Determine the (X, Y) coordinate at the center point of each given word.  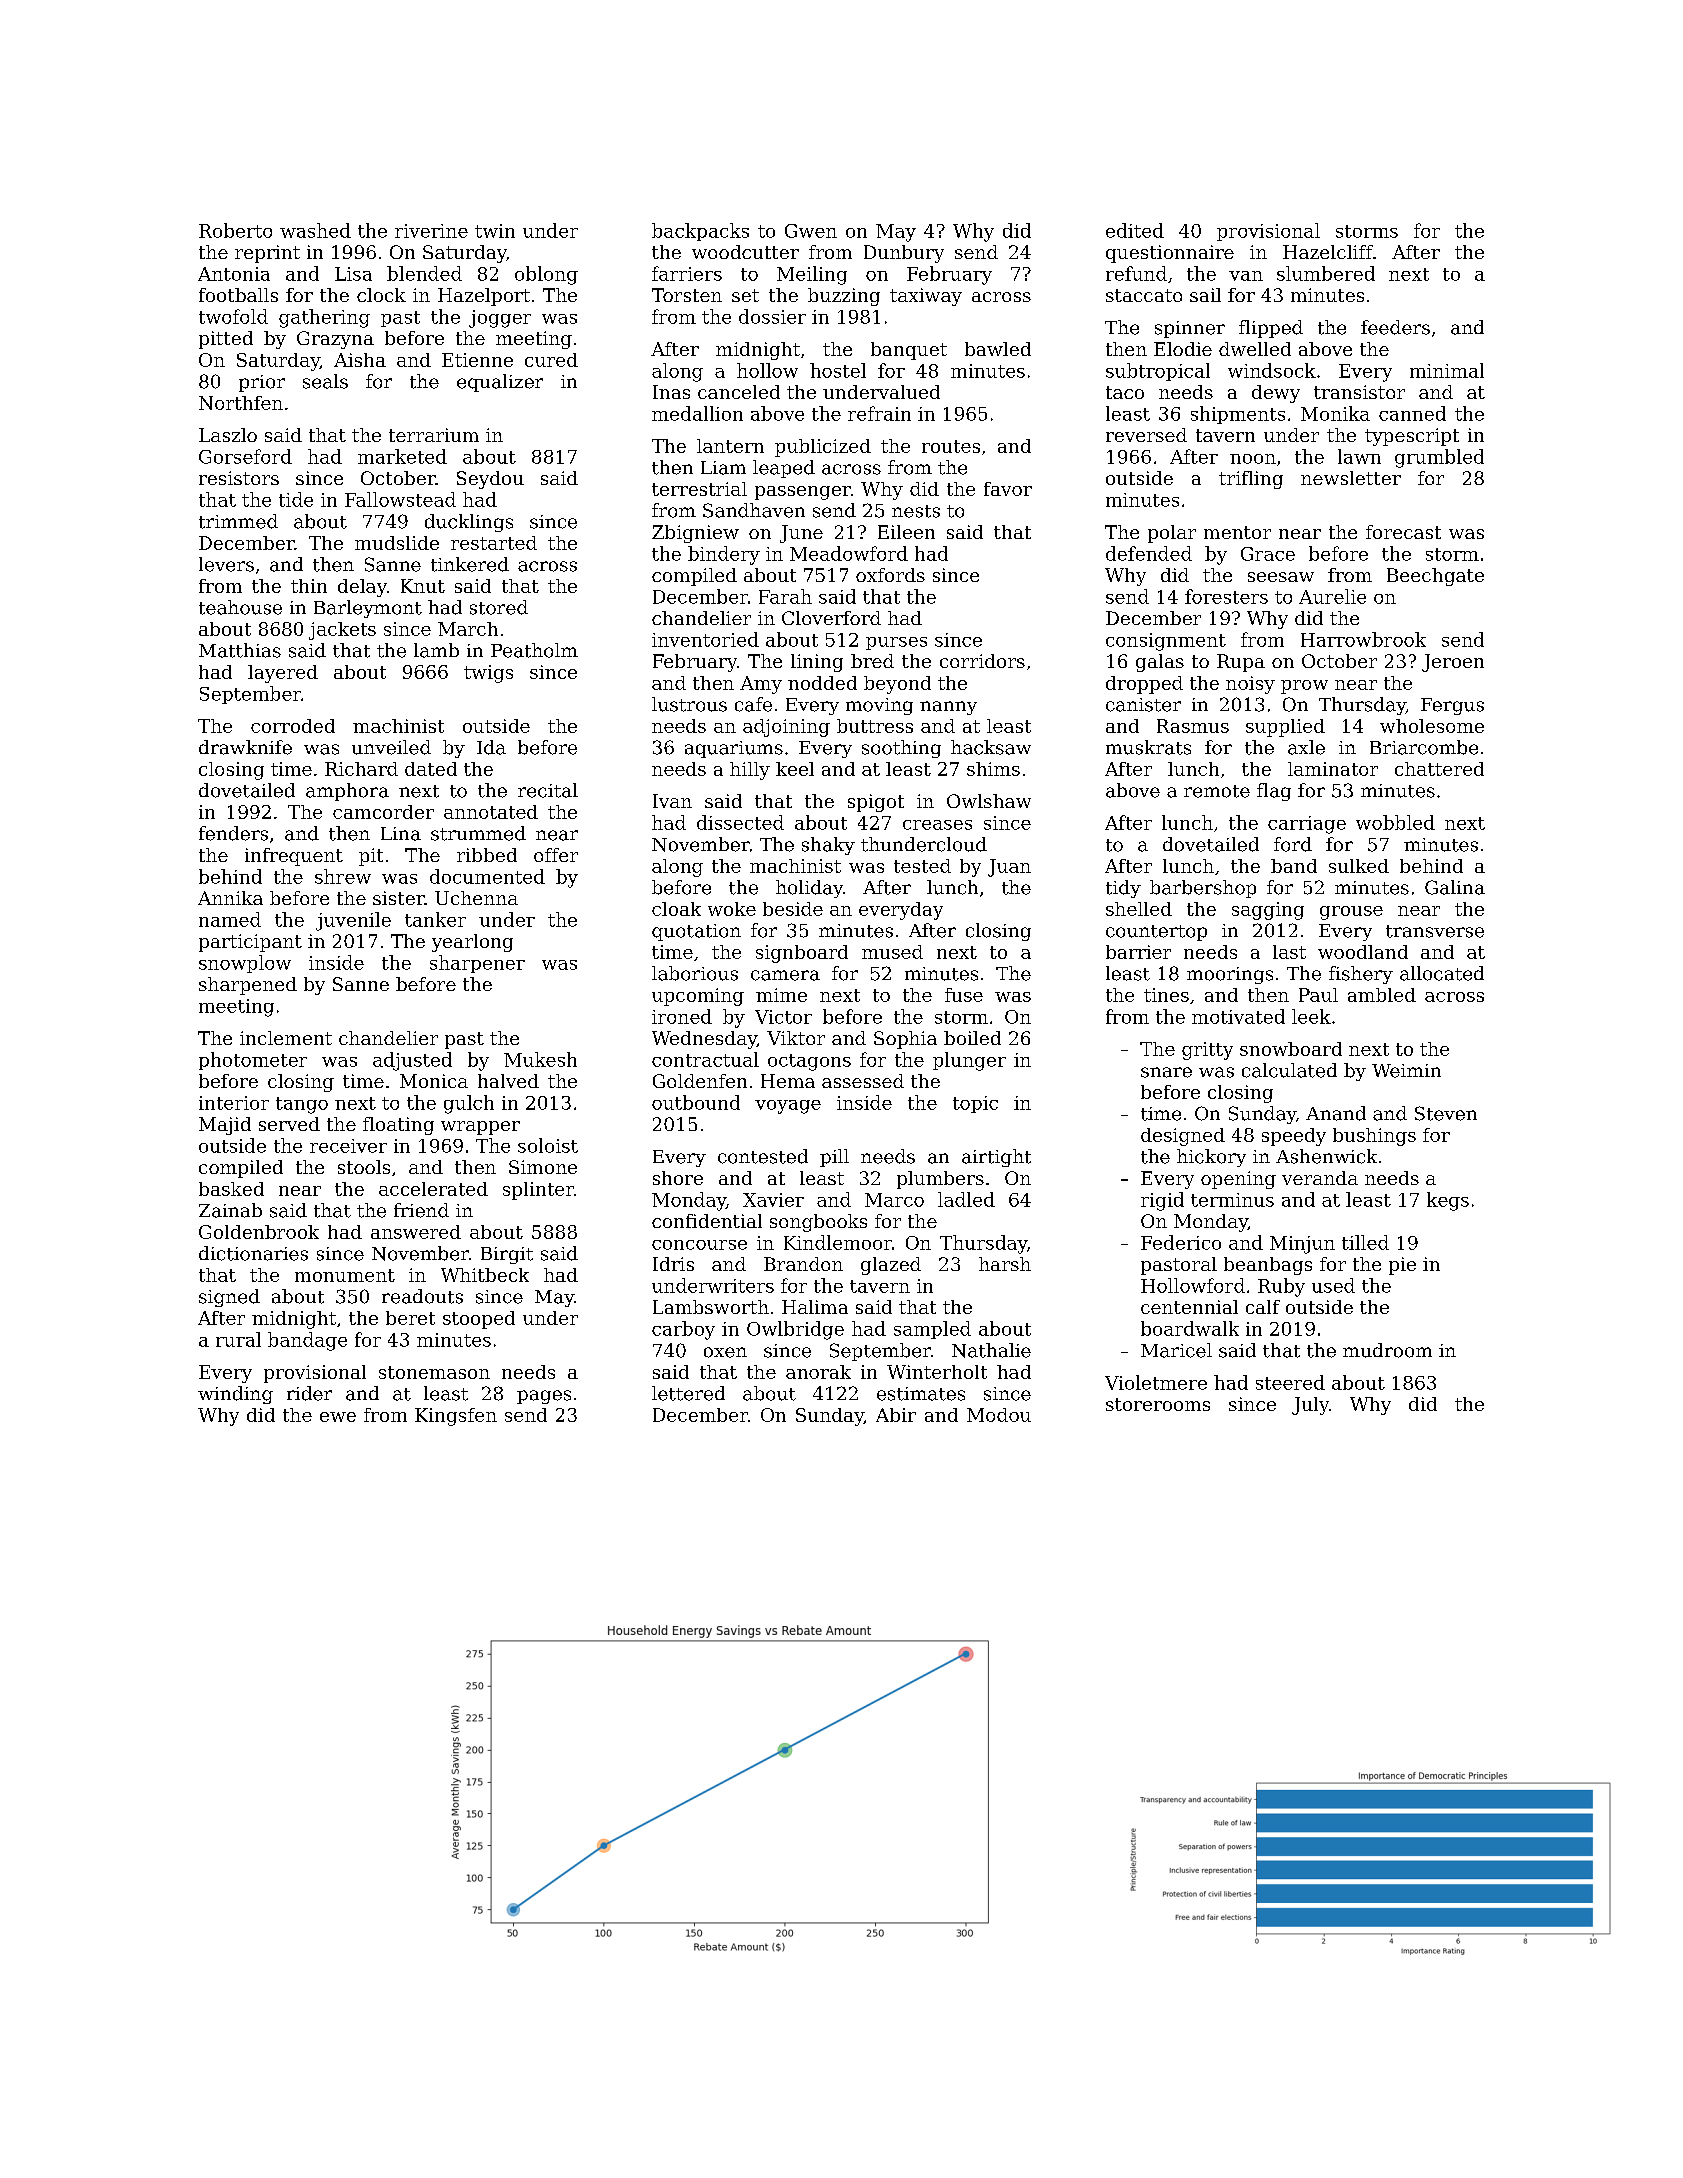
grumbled (1439, 458)
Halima (815, 1307)
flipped (1271, 329)
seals (325, 381)
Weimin (1406, 1071)
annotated (491, 812)
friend (421, 1210)
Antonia (234, 274)
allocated (1442, 973)
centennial (1189, 1307)
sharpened (248, 986)
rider (309, 1393)
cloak (676, 909)
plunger (969, 1061)
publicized (823, 448)
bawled (998, 349)
